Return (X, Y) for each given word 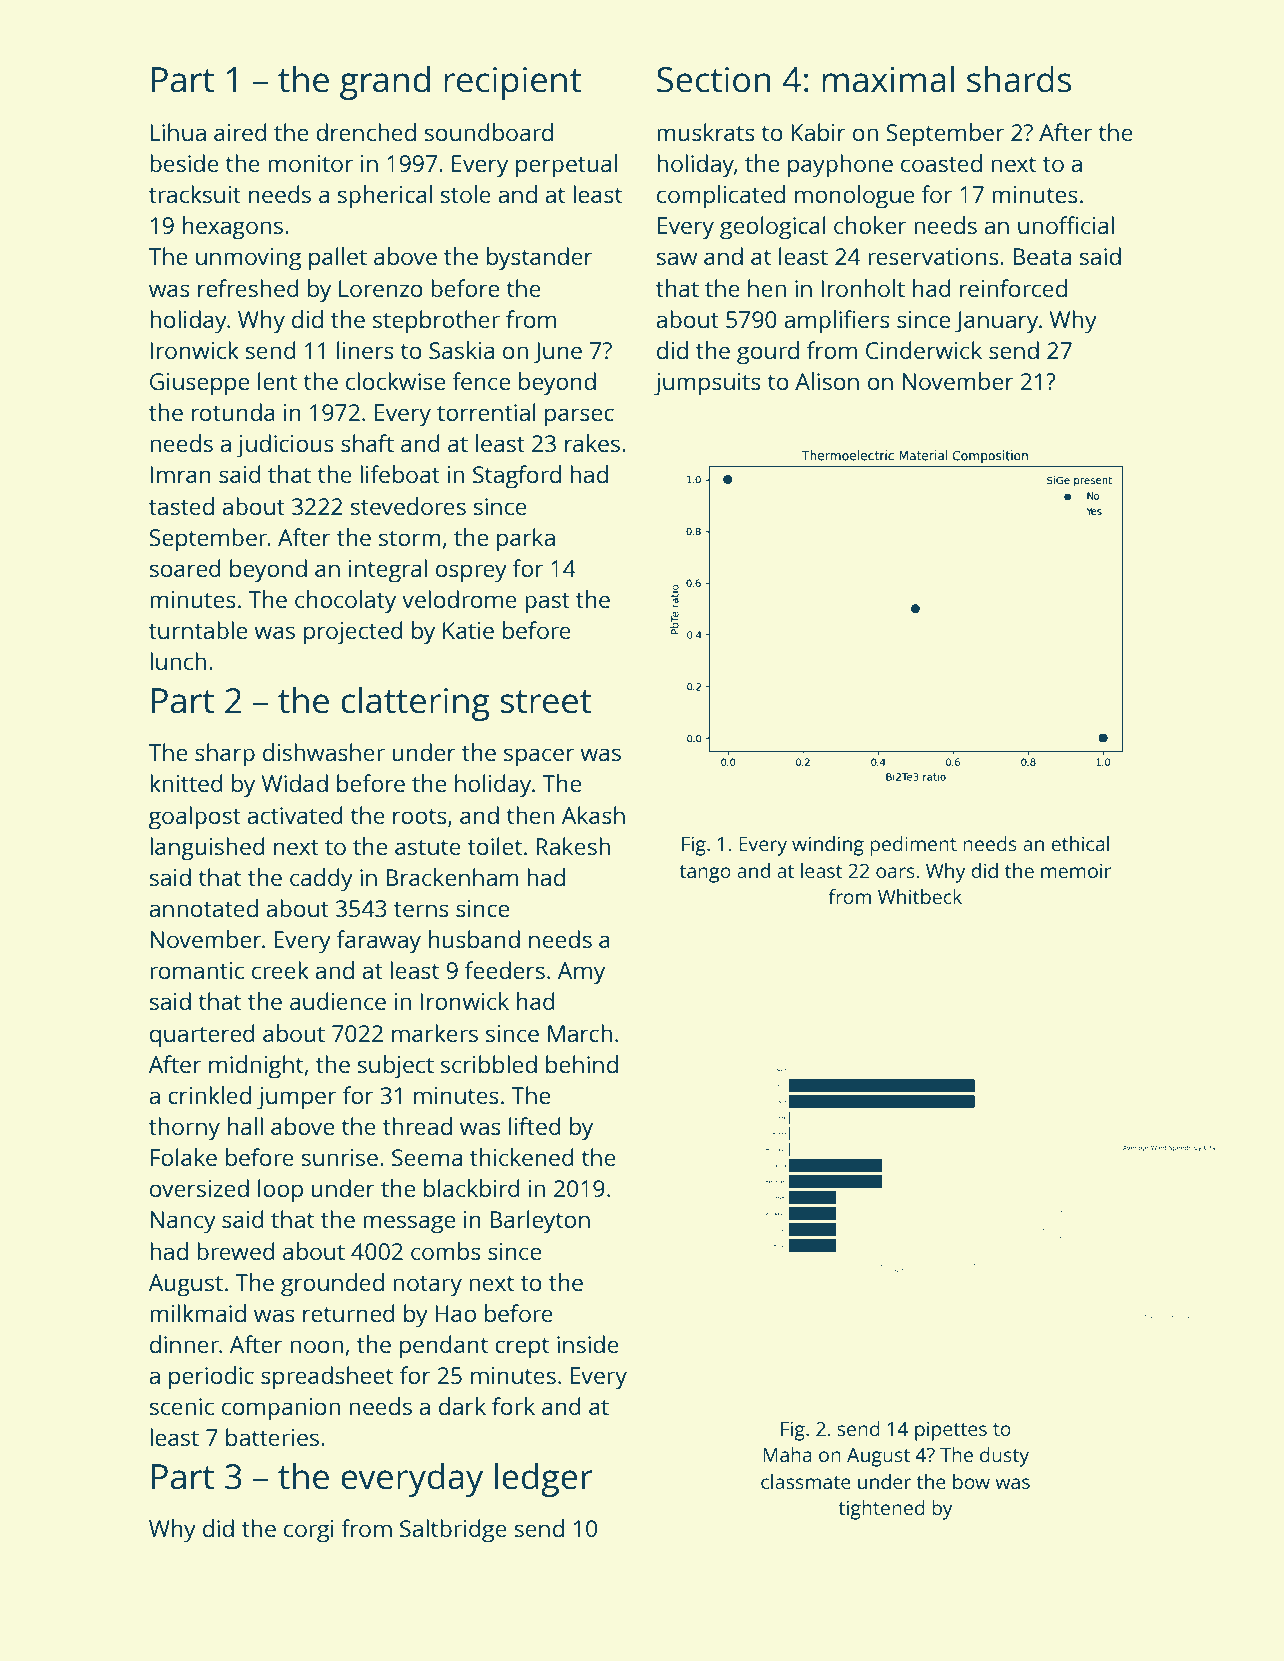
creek (280, 970)
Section (714, 80)
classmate (806, 1481)
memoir (1076, 870)
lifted (534, 1126)
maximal (888, 79)
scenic (181, 1406)
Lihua (178, 132)
